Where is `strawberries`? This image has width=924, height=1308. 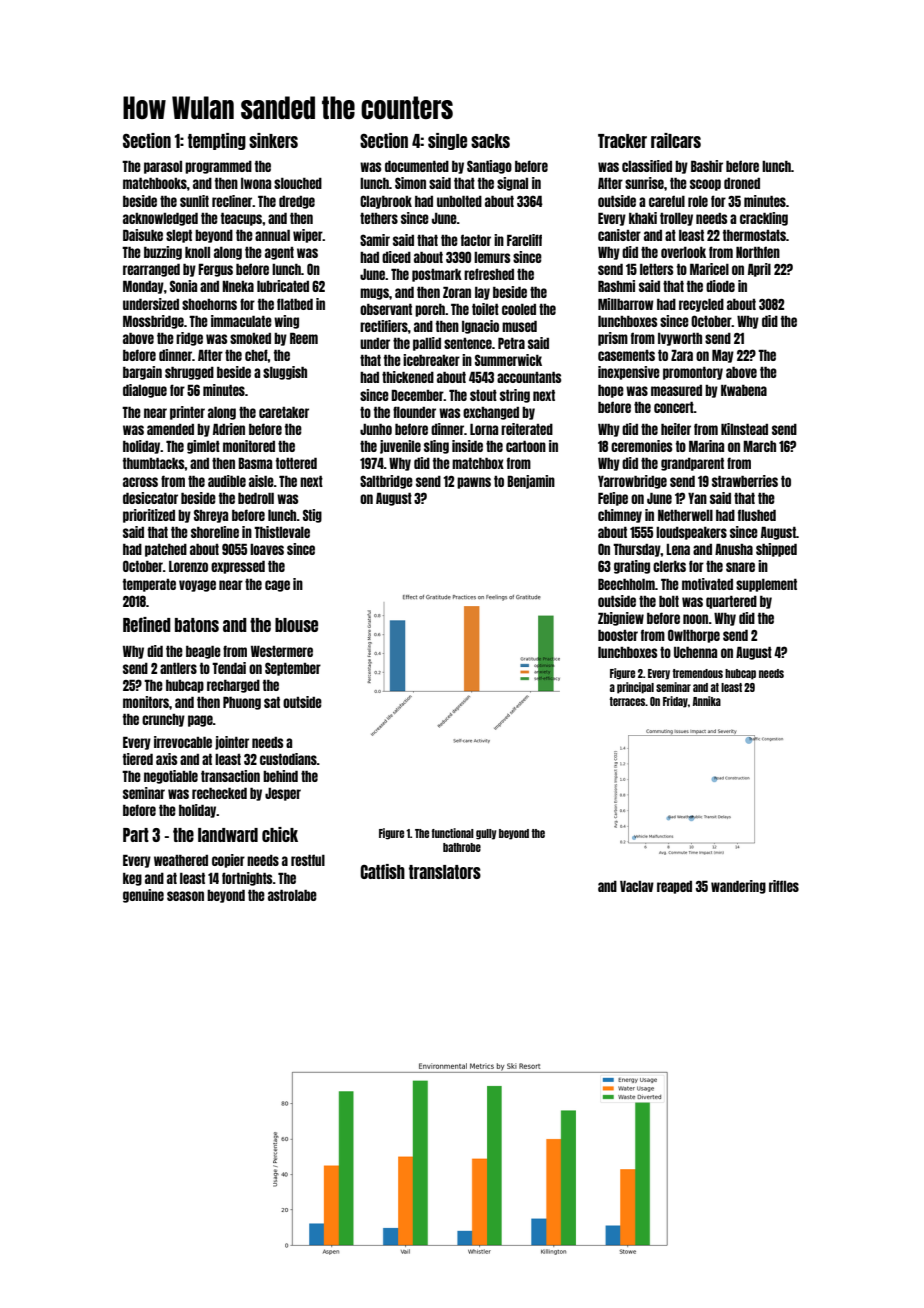 strawberries is located at coordinates (745, 481).
